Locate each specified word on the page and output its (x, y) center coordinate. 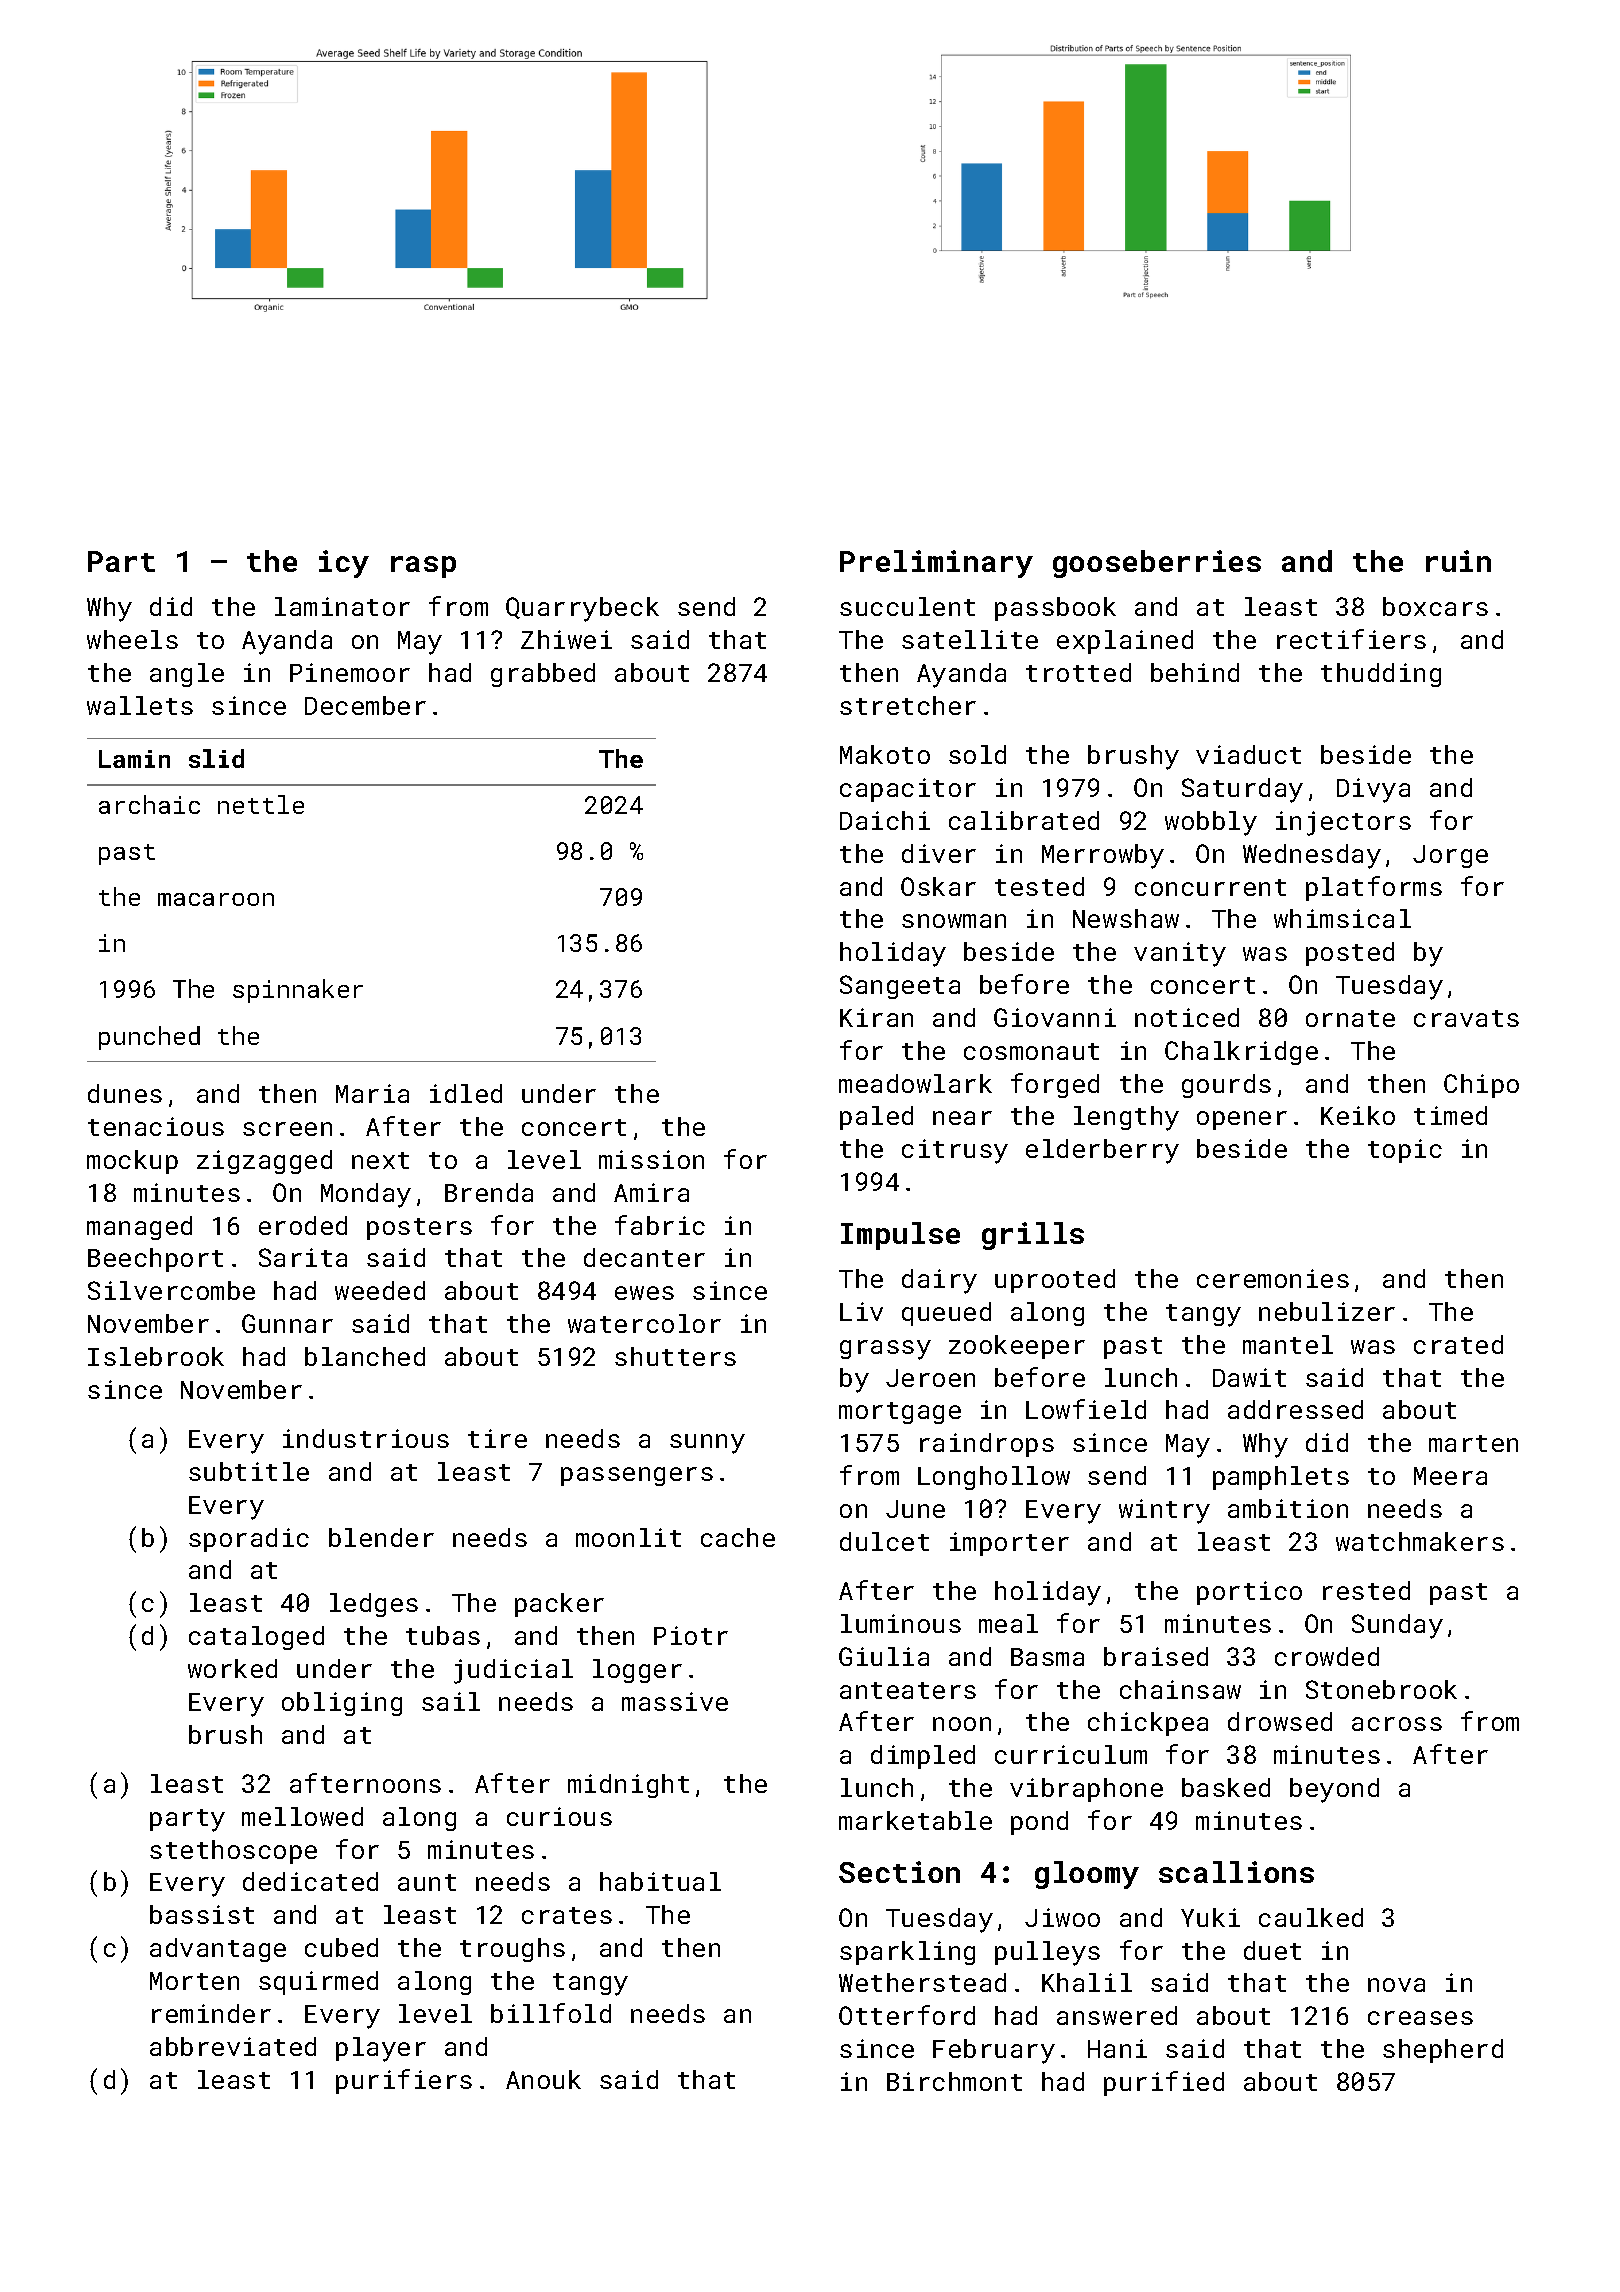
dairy (939, 1281)
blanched (365, 1356)
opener (1242, 1120)
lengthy (1126, 1118)
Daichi (885, 820)
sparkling (907, 1953)
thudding (1381, 675)
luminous (901, 1623)
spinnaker (298, 991)
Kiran (876, 1017)
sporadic (249, 1540)
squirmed (318, 1983)
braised (1156, 1656)
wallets (140, 705)
